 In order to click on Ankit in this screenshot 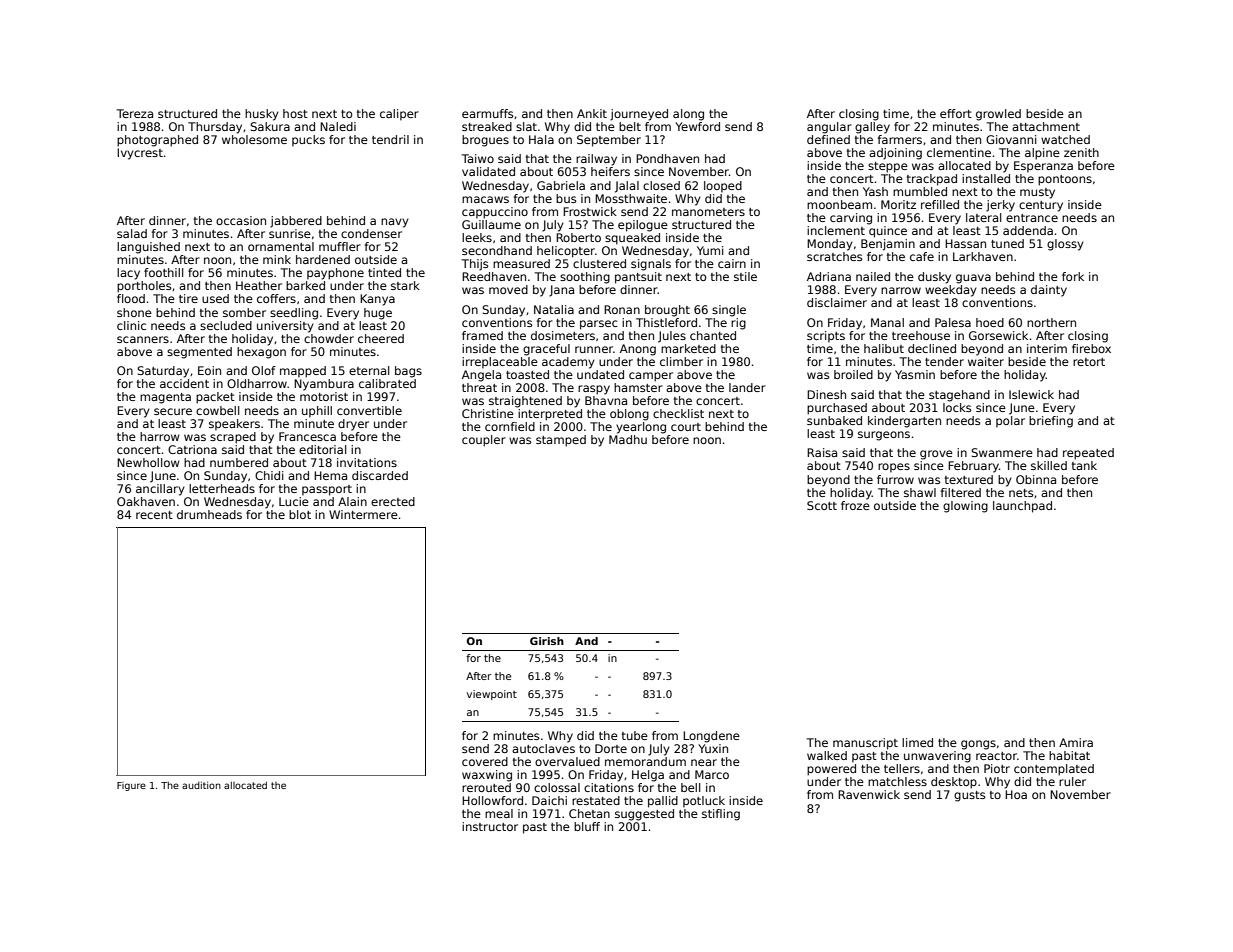, I will do `click(592, 113)`.
